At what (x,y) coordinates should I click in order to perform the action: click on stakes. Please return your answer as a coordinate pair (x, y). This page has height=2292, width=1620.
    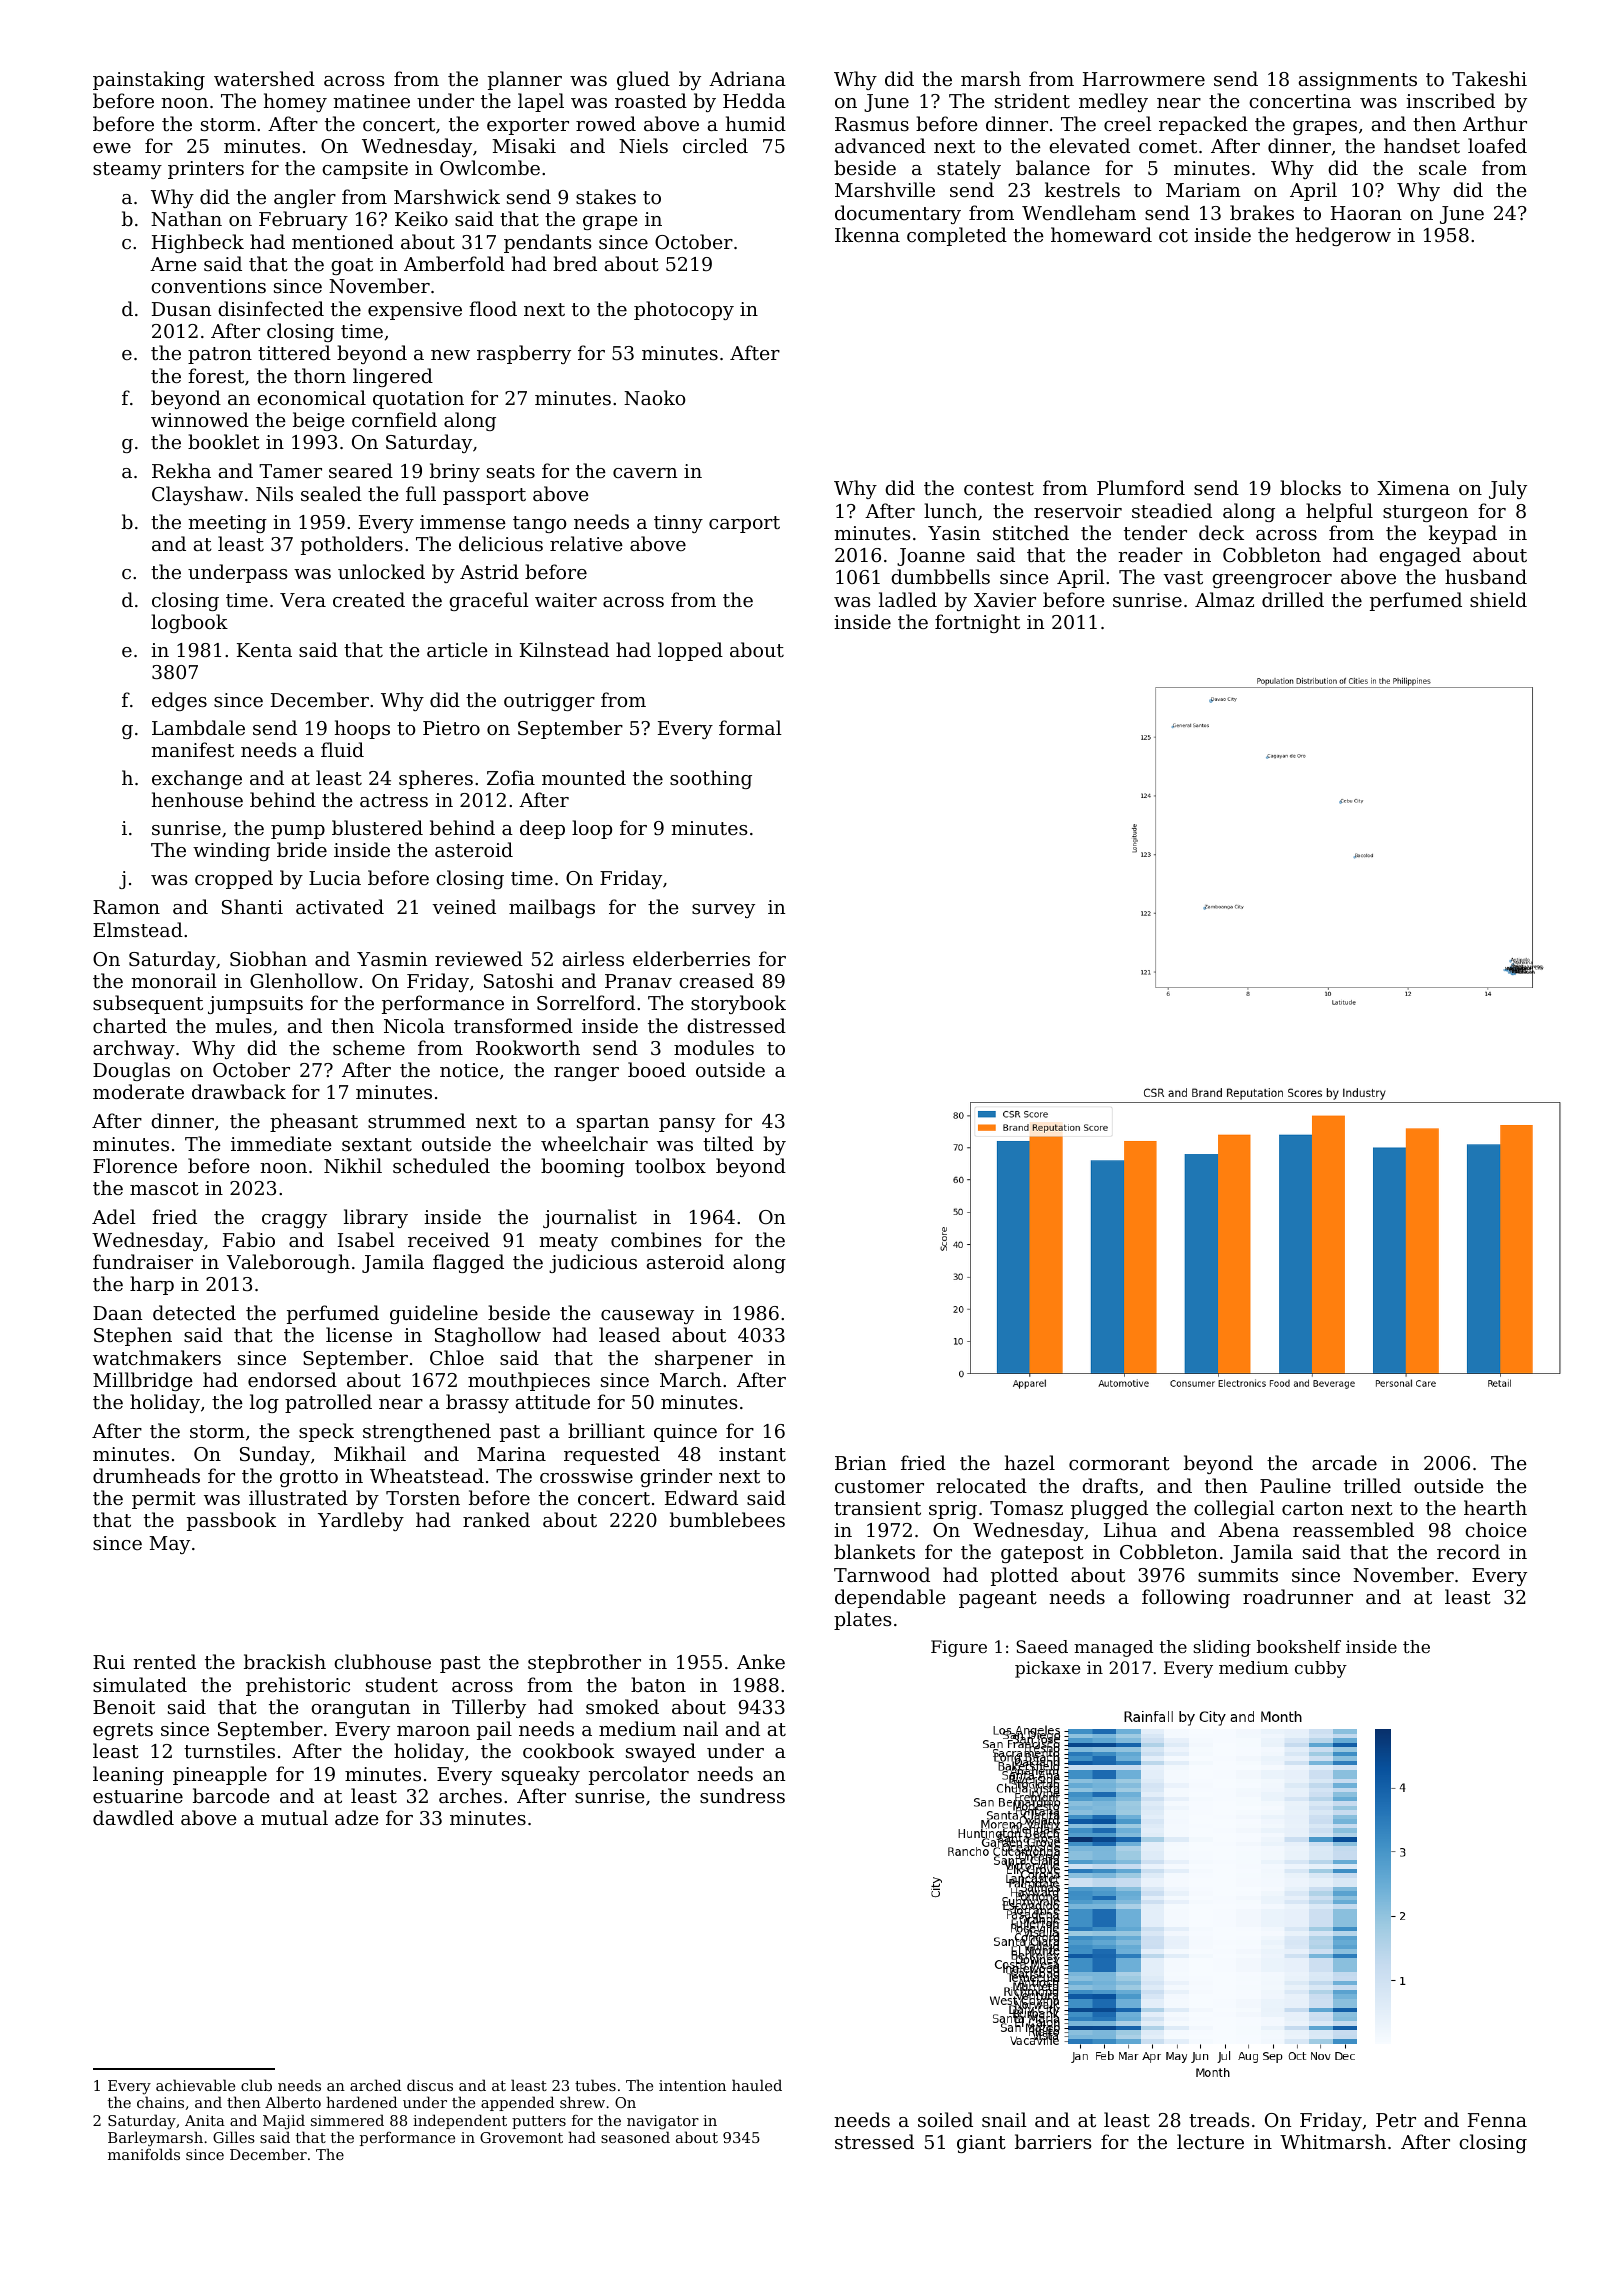
    Looking at the image, I should click on (606, 196).
